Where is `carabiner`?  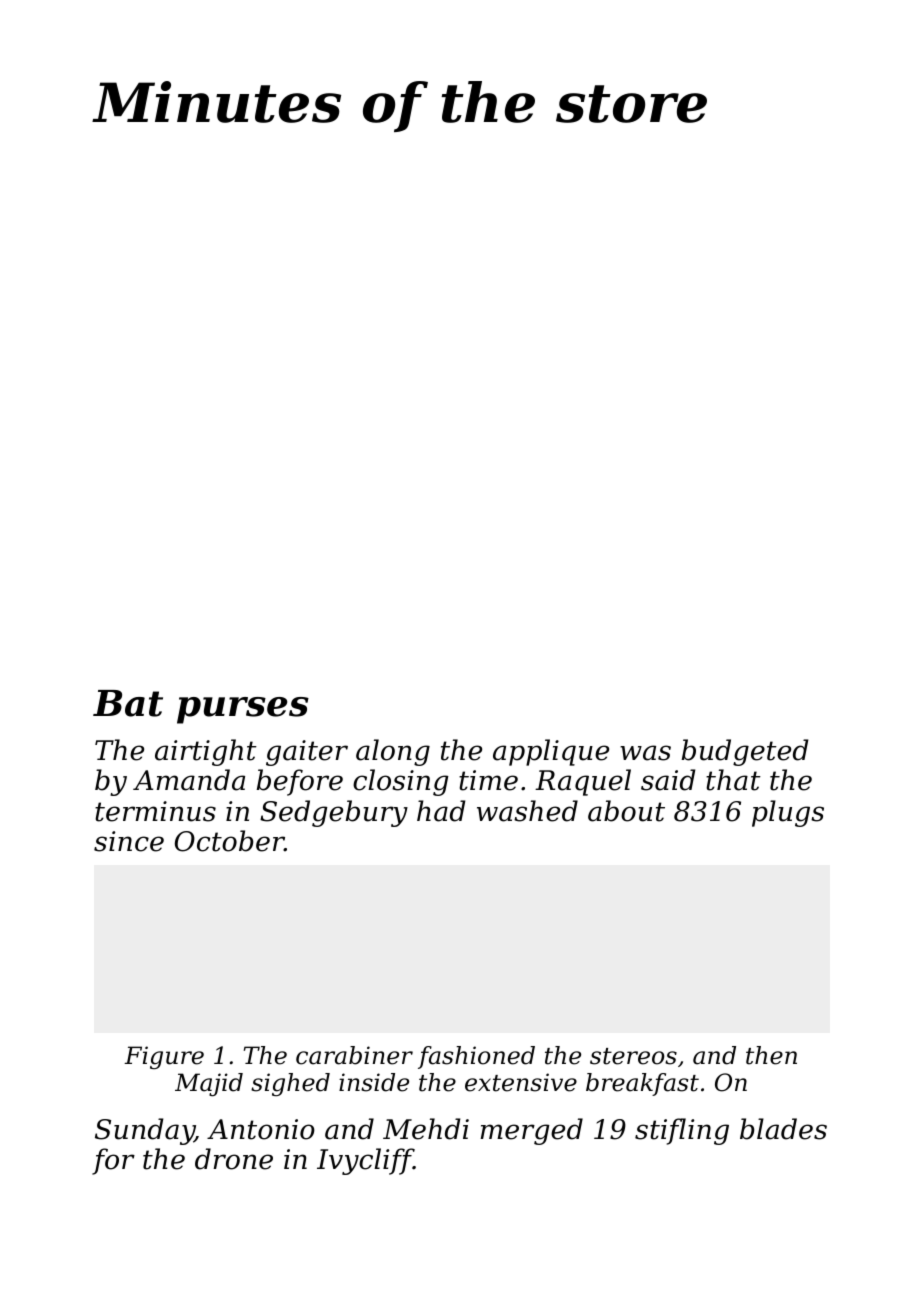
carabiner is located at coordinates (354, 1055).
